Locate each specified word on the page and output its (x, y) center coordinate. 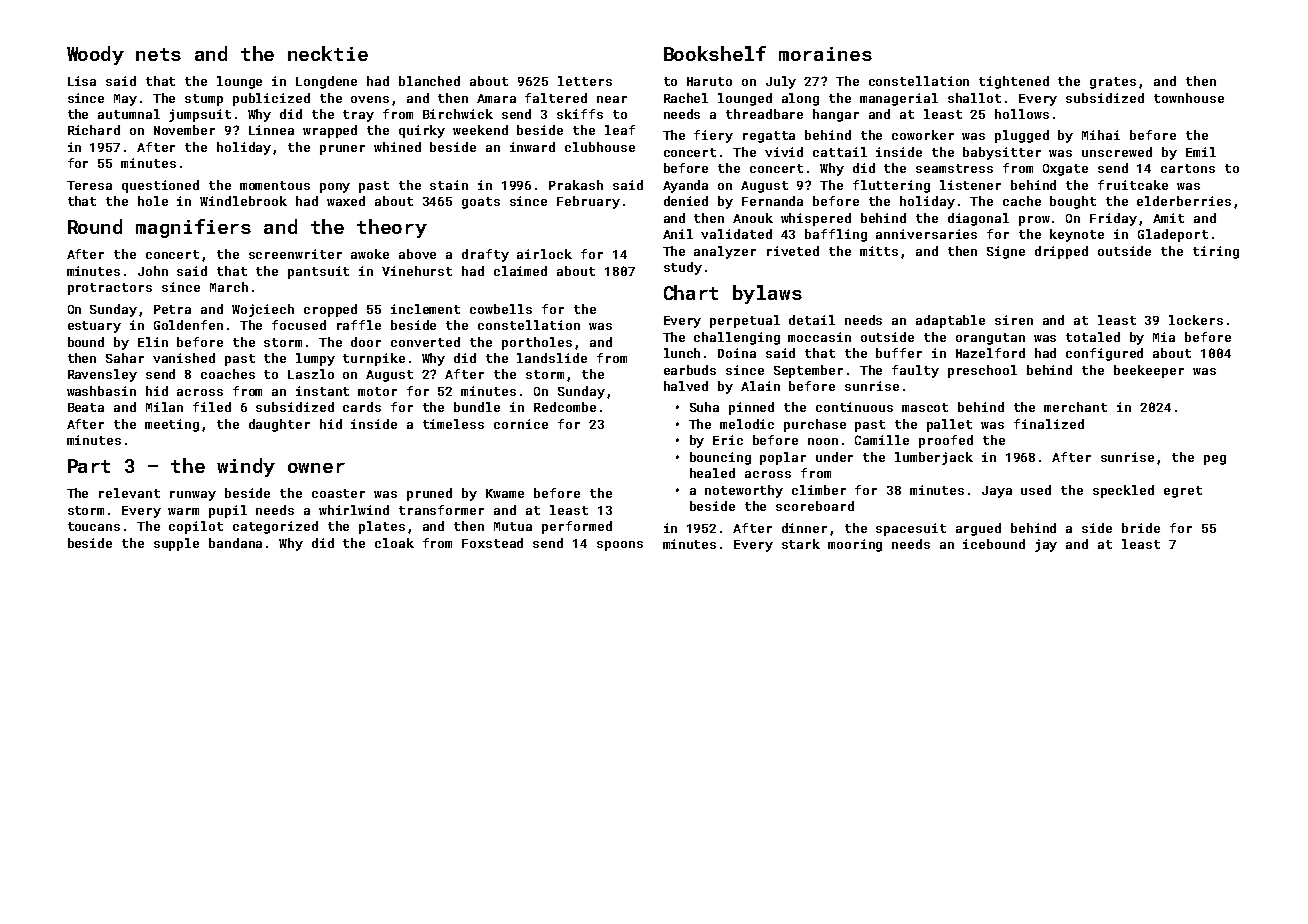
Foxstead (492, 543)
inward (532, 147)
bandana (235, 543)
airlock (544, 254)
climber (819, 490)
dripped (1061, 252)
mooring (855, 545)
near (612, 99)
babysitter (1002, 153)
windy (246, 467)
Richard (94, 130)
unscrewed (1117, 152)
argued (978, 529)
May (125, 100)
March (229, 287)
